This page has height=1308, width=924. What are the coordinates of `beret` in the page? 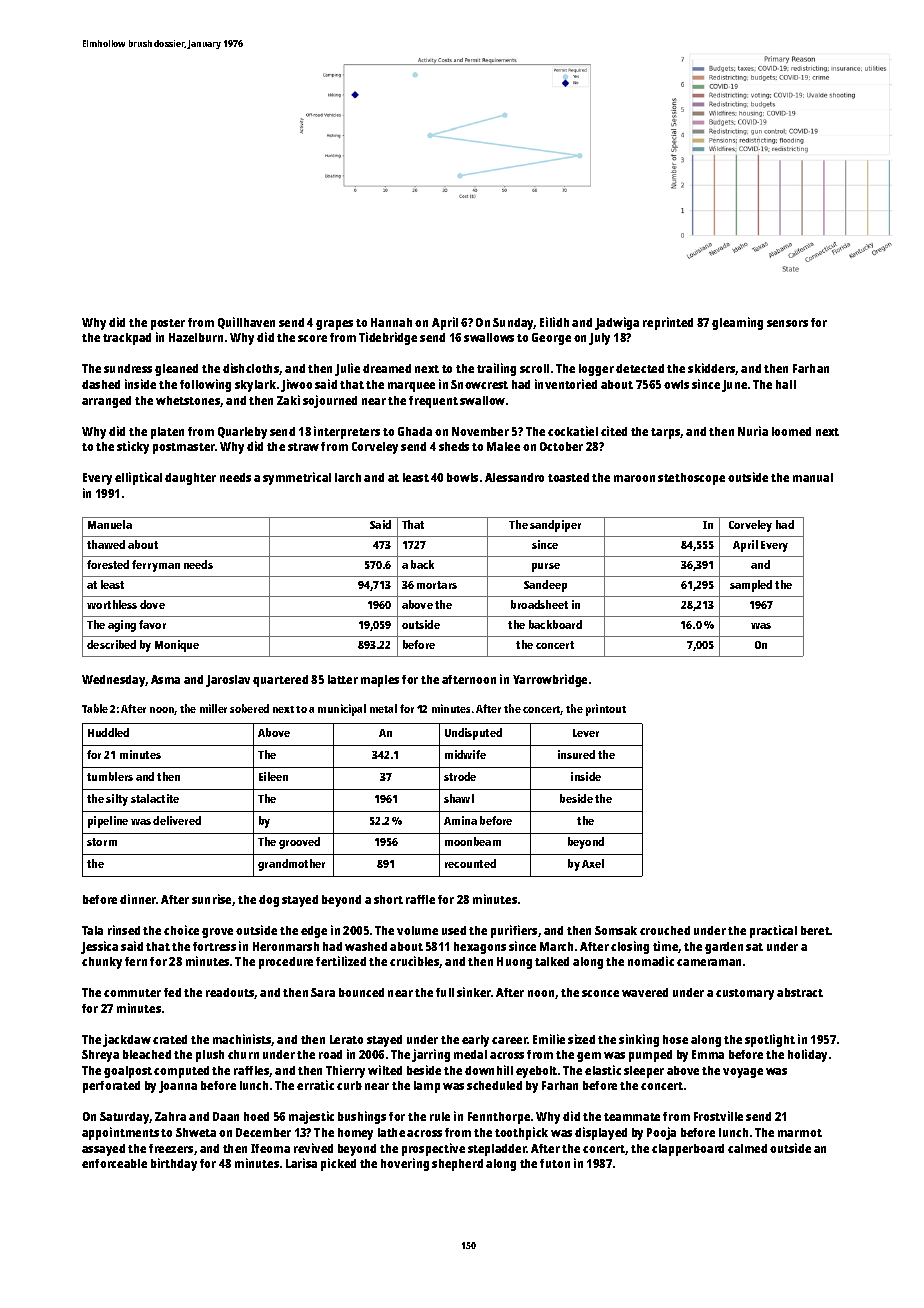 It's located at (815, 930).
